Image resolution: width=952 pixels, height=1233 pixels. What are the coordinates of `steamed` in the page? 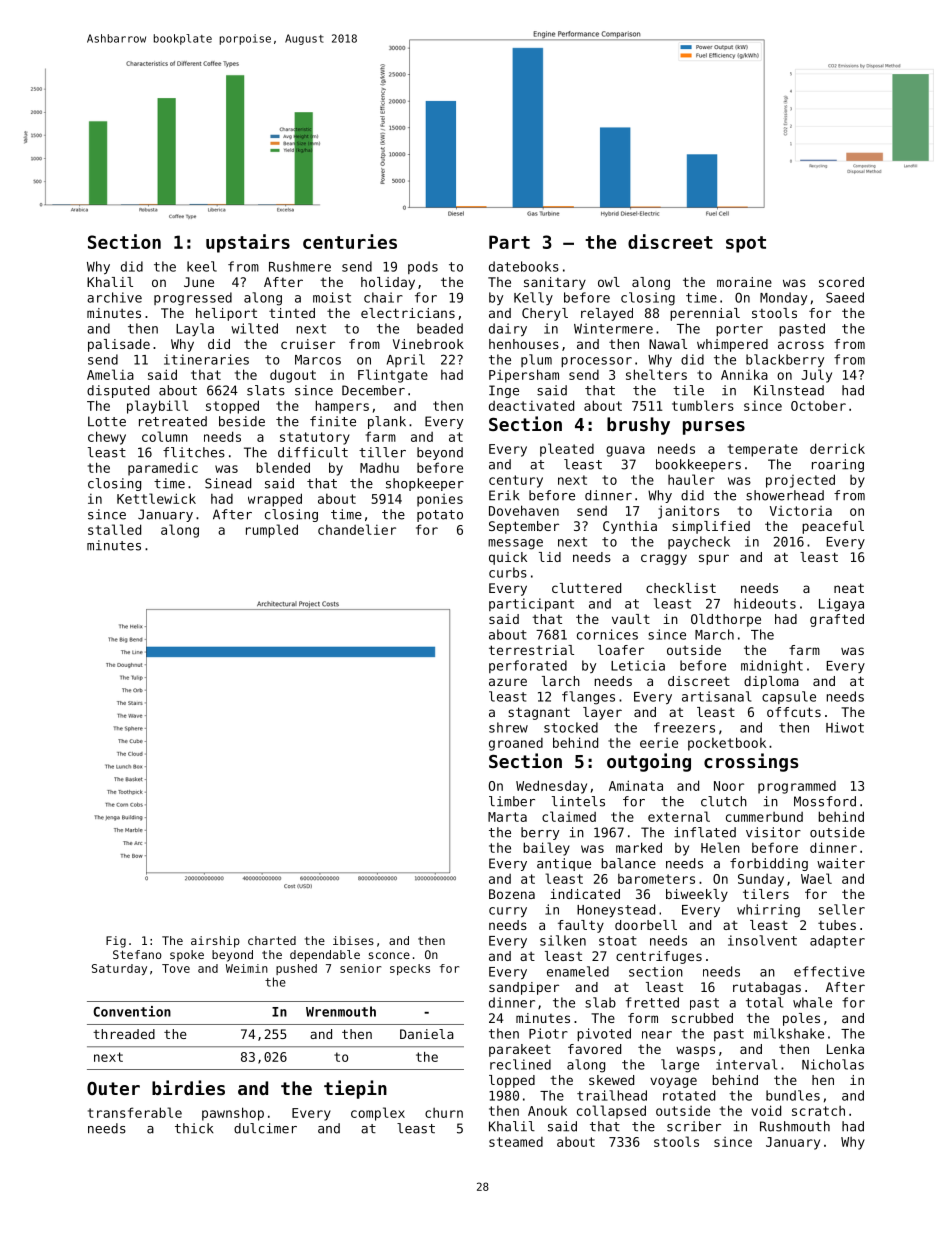 It's located at (516, 1142).
